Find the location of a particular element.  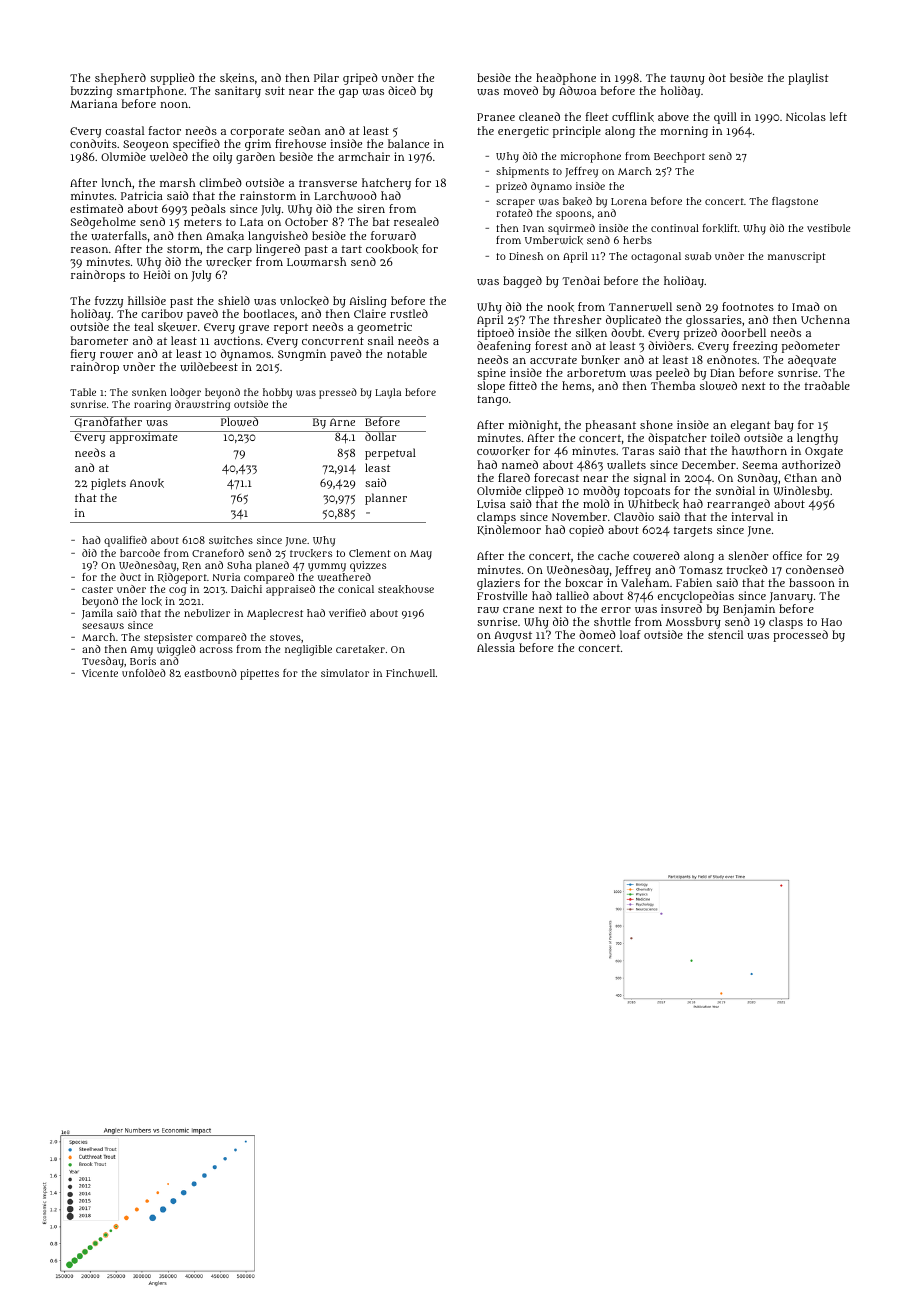

Benjamin is located at coordinates (749, 610).
